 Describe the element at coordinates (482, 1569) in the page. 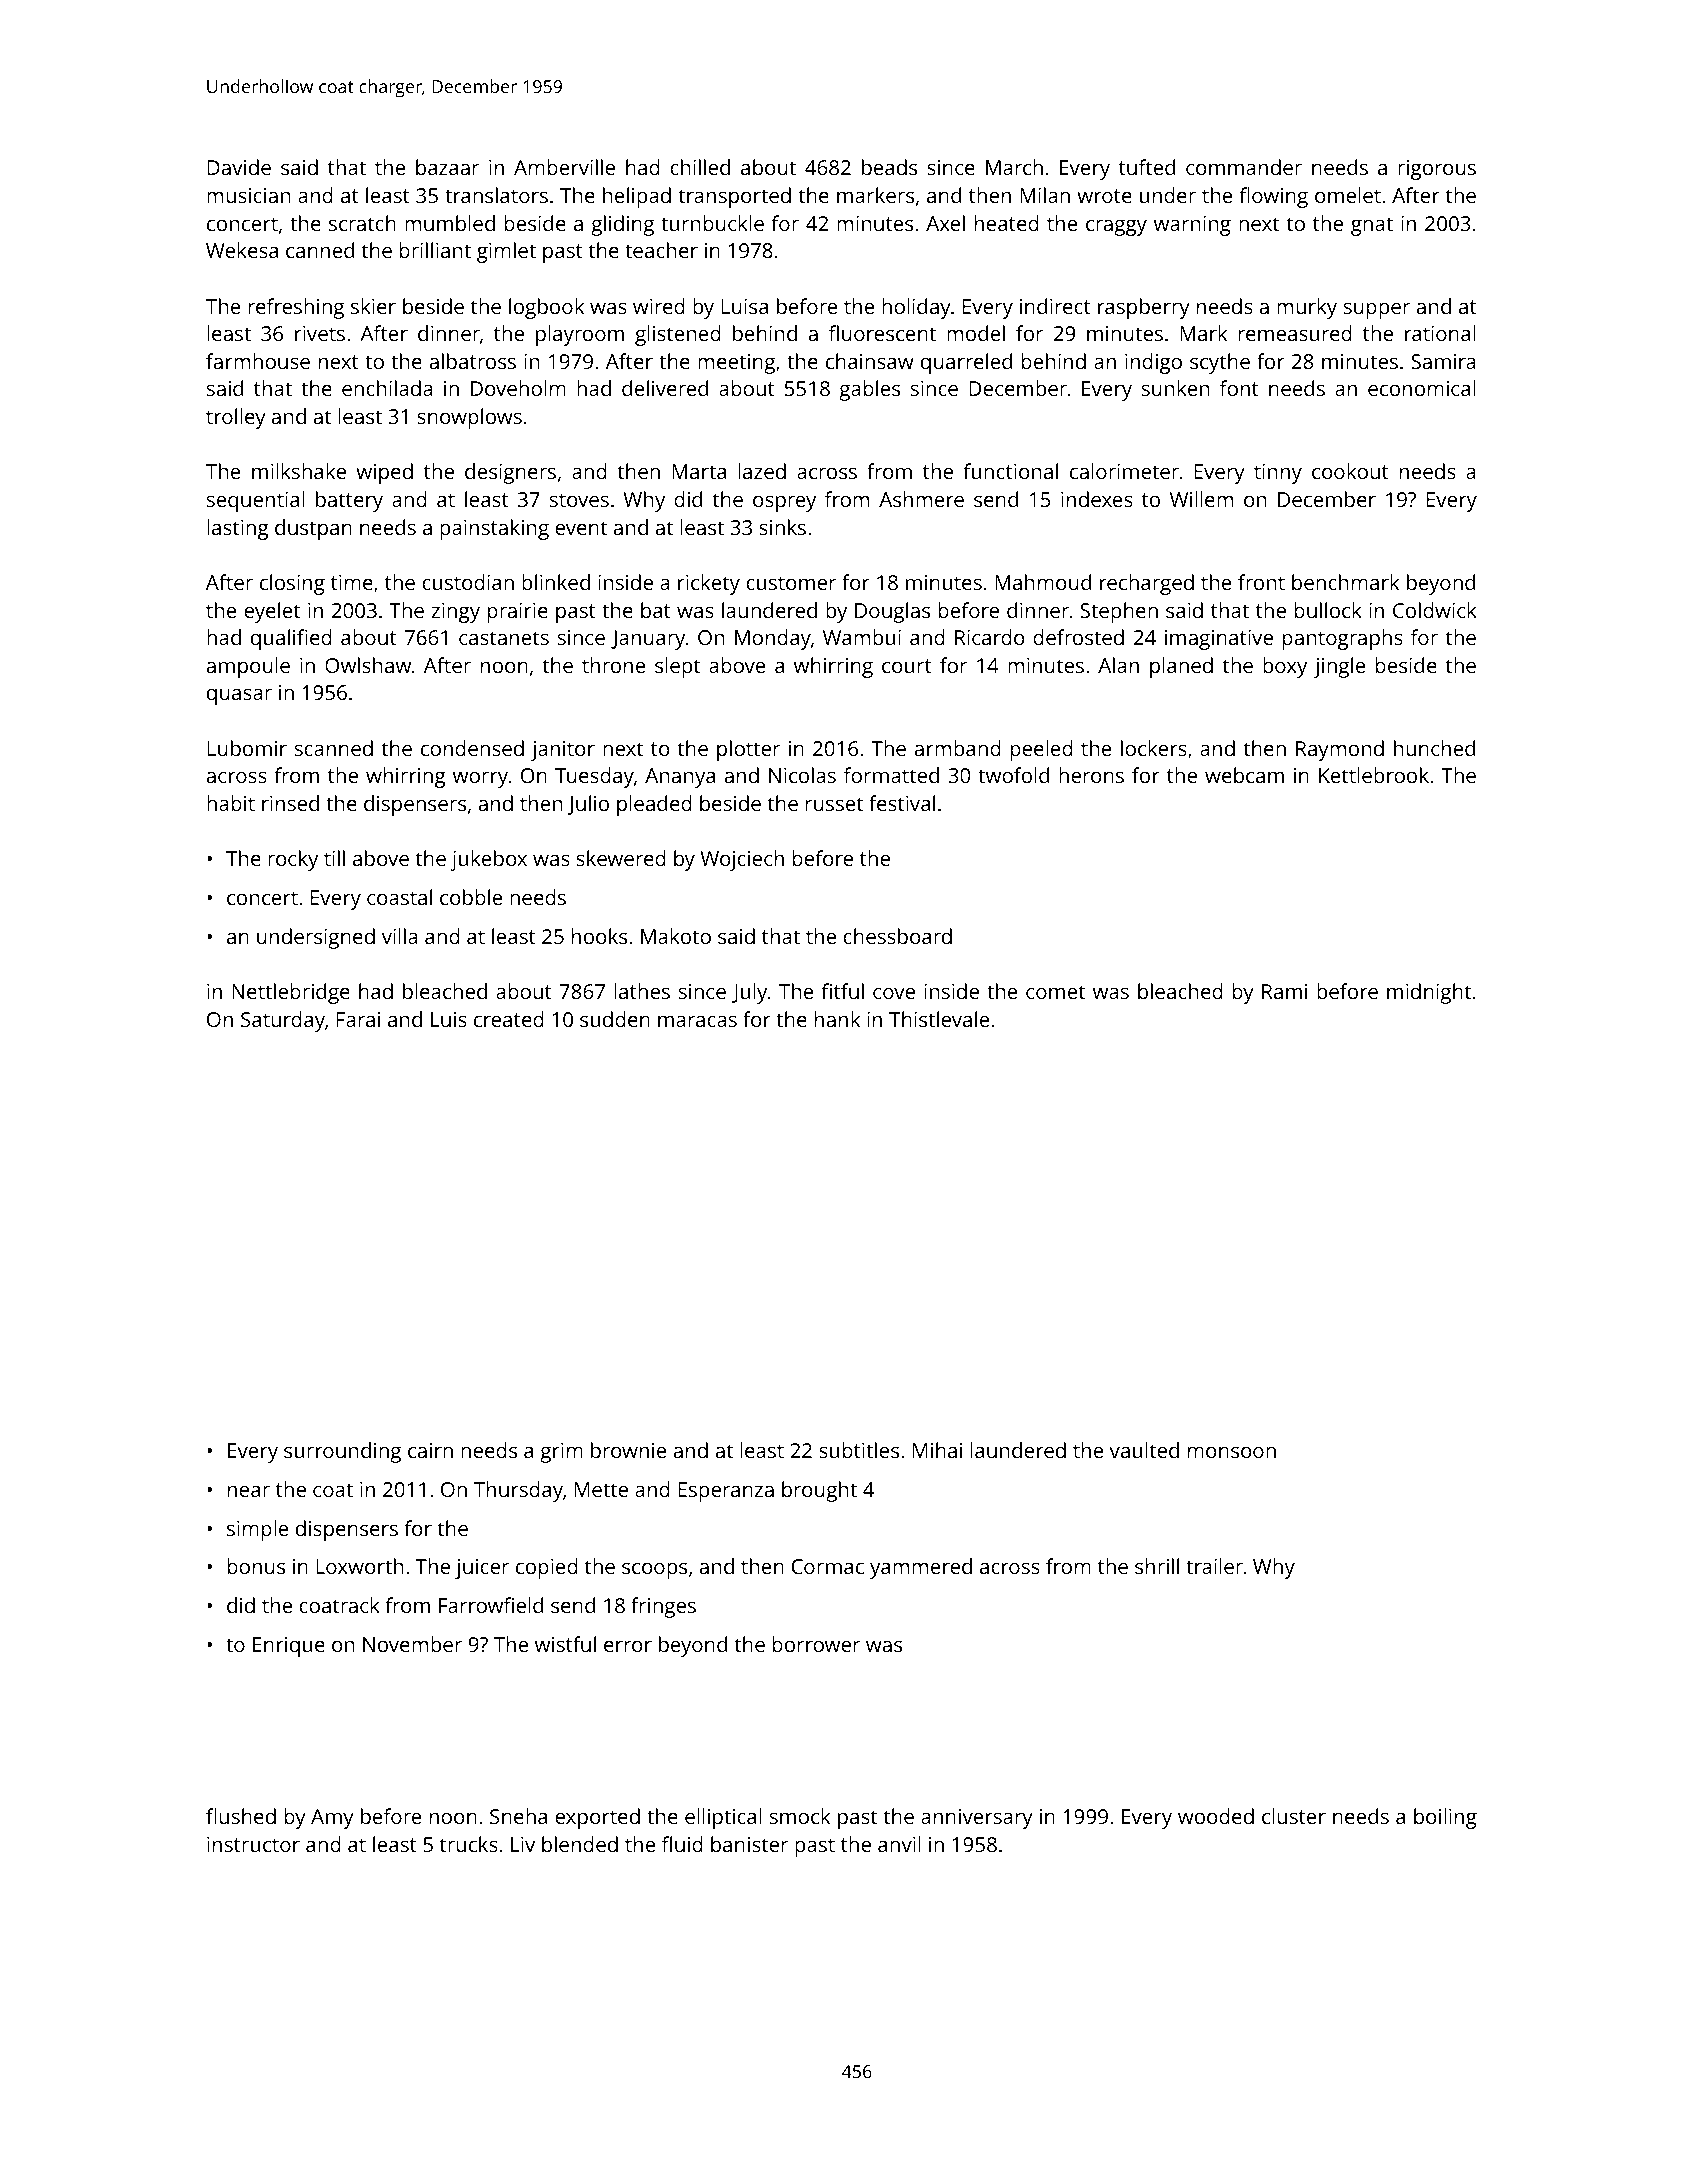

I see `juicer` at that location.
